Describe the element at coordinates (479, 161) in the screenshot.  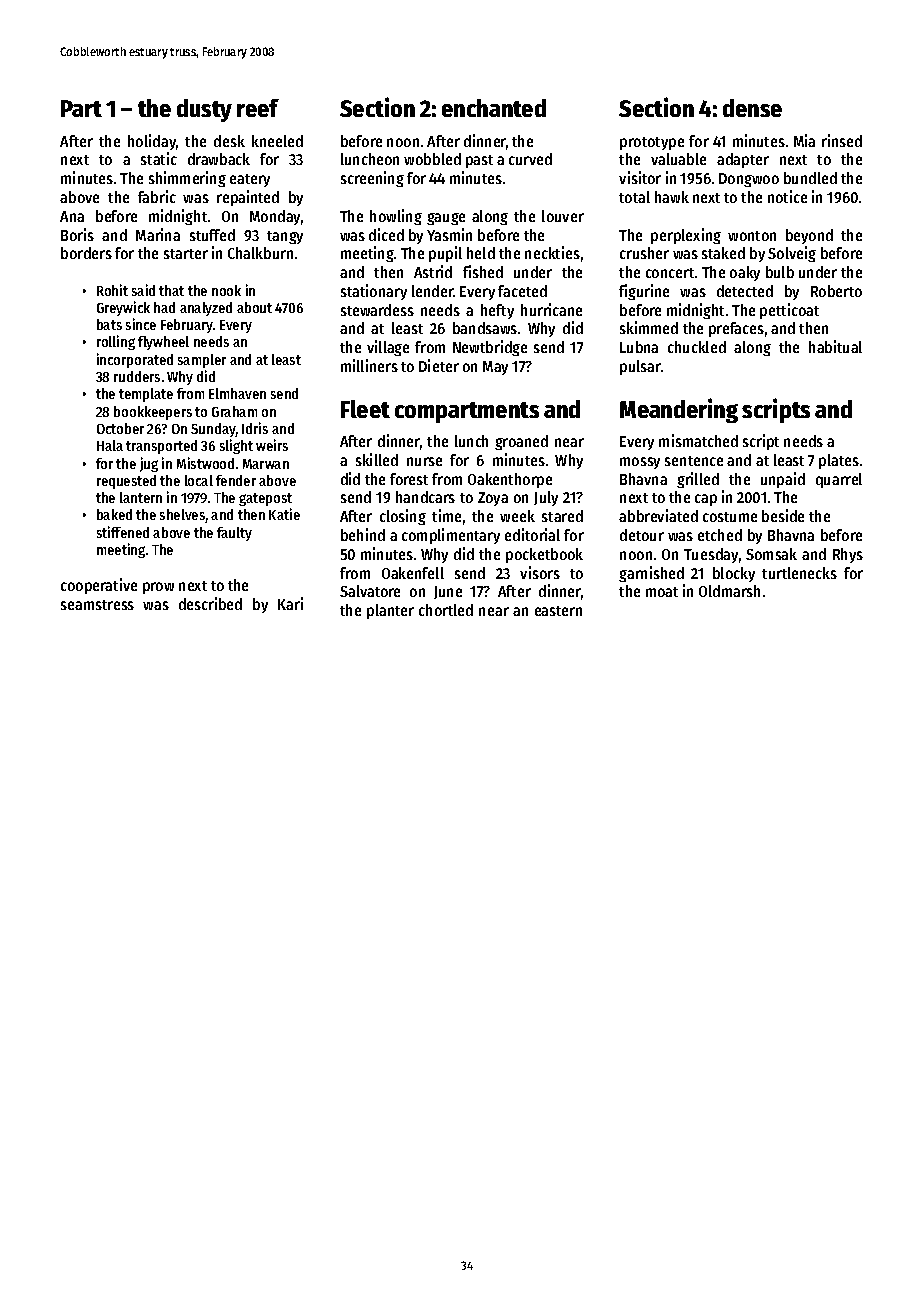
I see `past` at that location.
